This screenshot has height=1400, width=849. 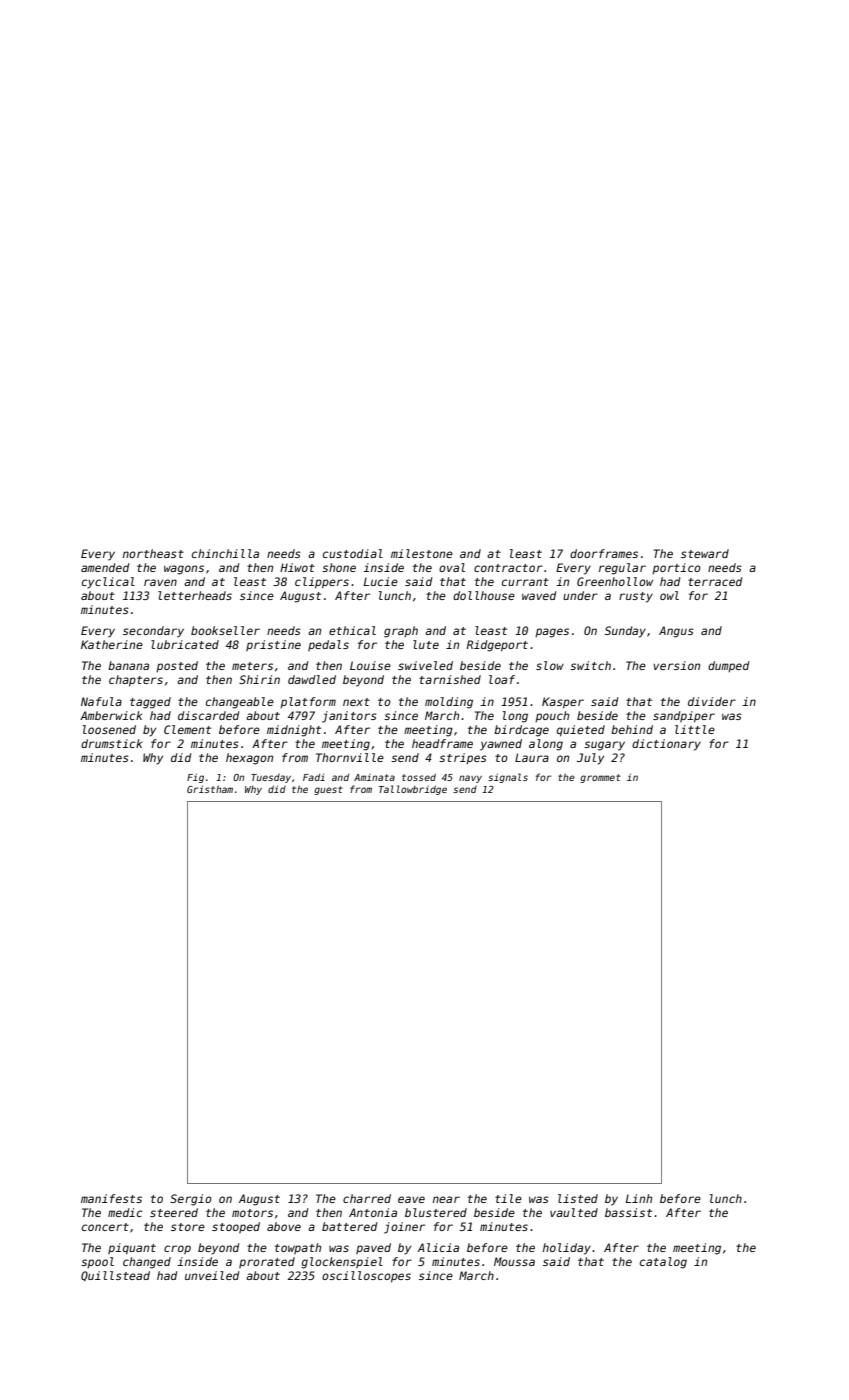 I want to click on catalog, so click(x=663, y=1263).
